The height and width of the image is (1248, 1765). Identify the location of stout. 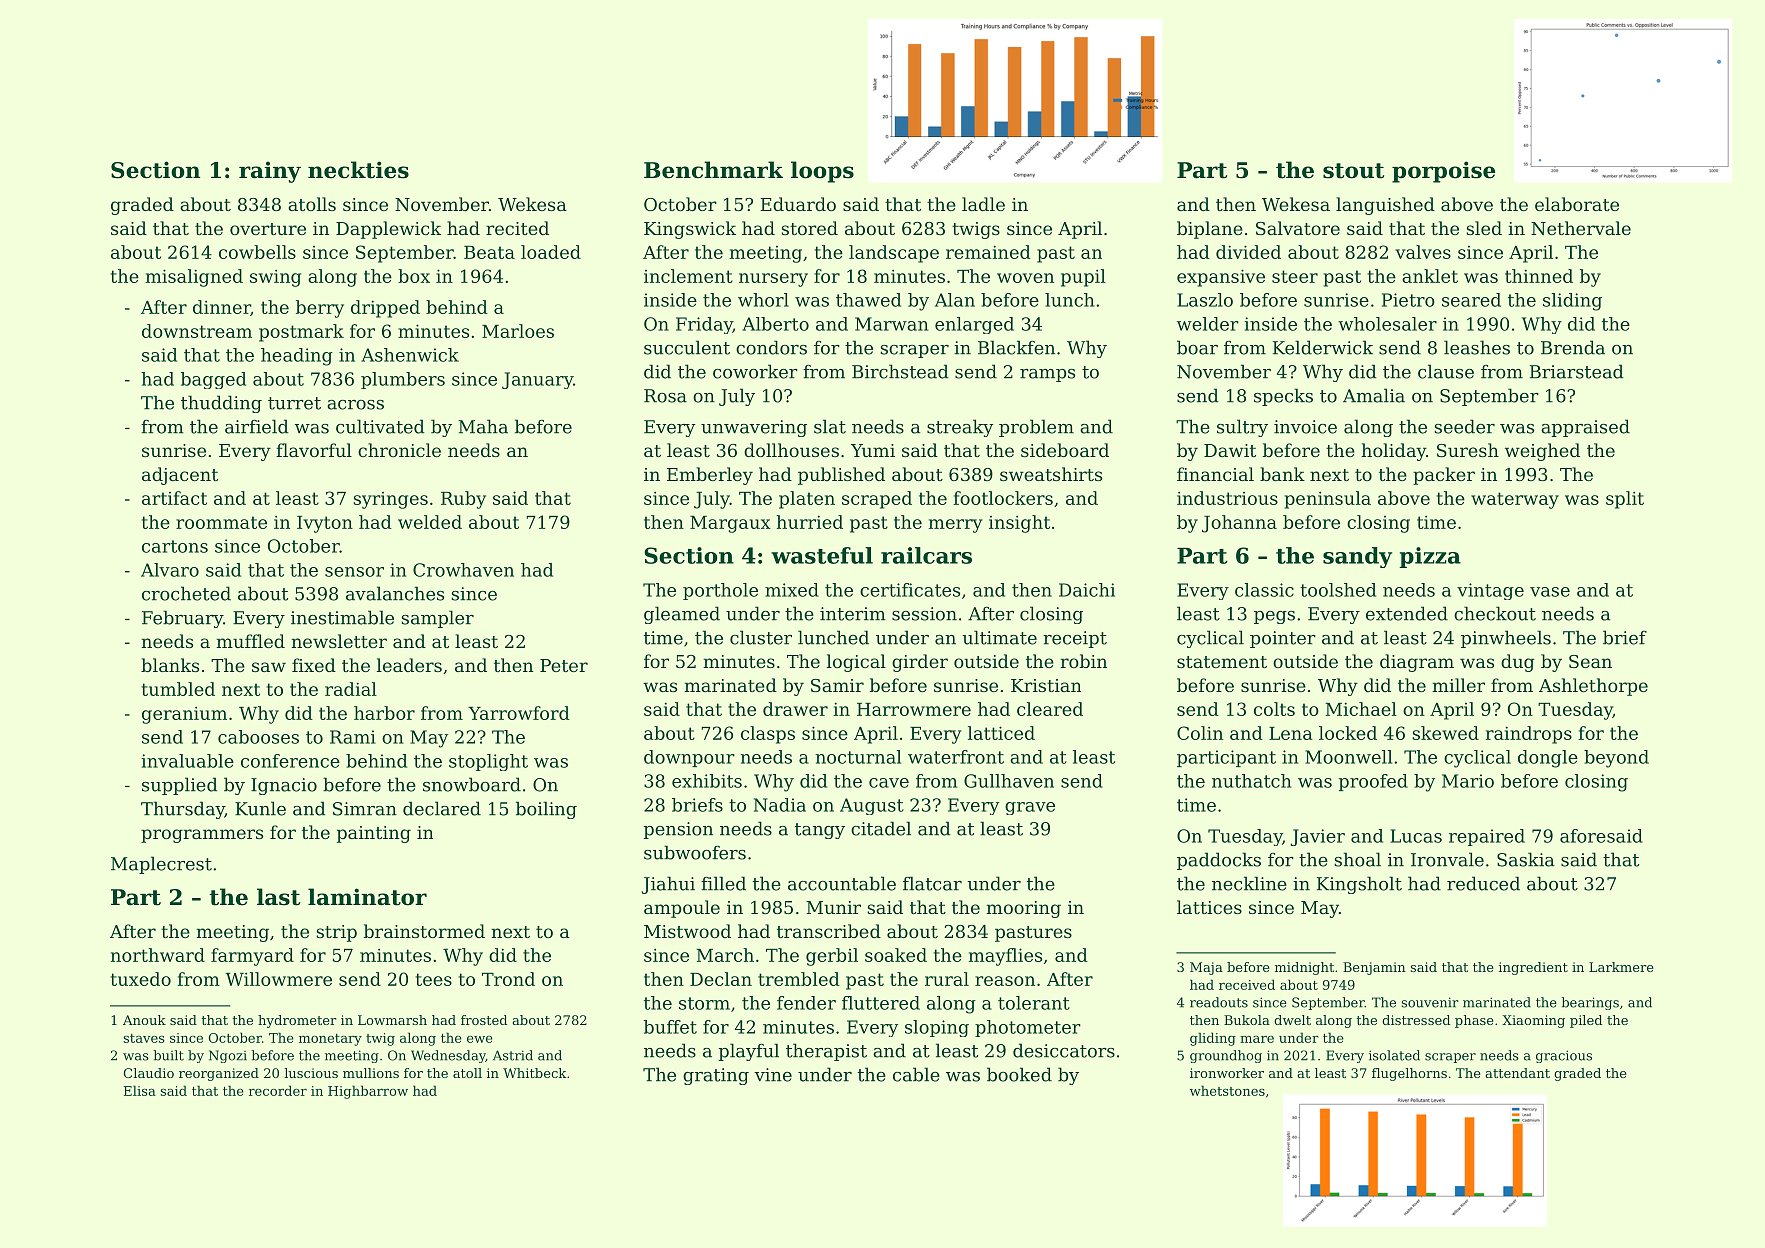
(1353, 171).
